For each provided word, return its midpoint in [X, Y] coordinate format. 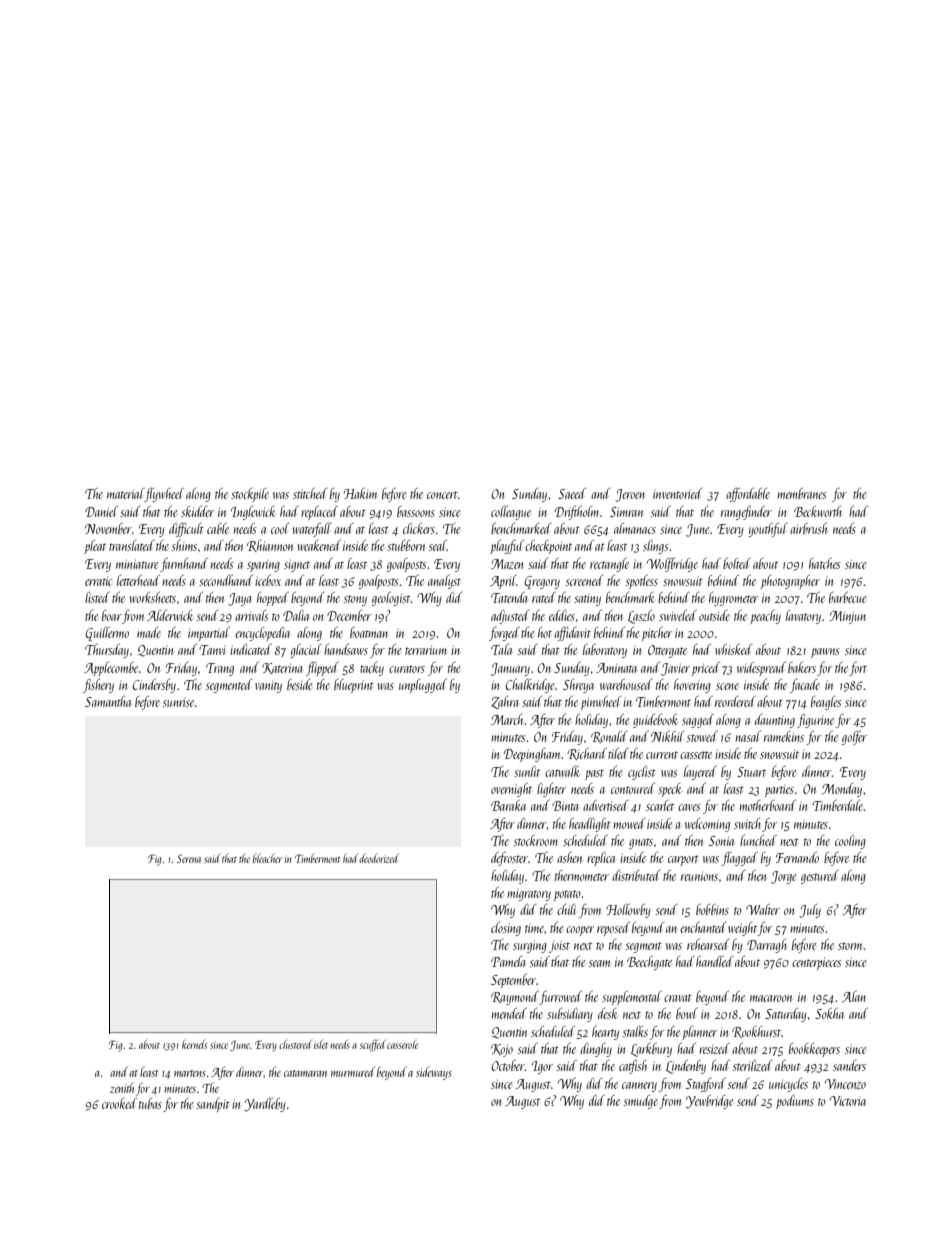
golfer [854, 738]
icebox [268, 580]
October [508, 1065]
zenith [122, 1087]
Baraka [508, 805]
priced [706, 669]
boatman [369, 632]
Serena [189, 858]
